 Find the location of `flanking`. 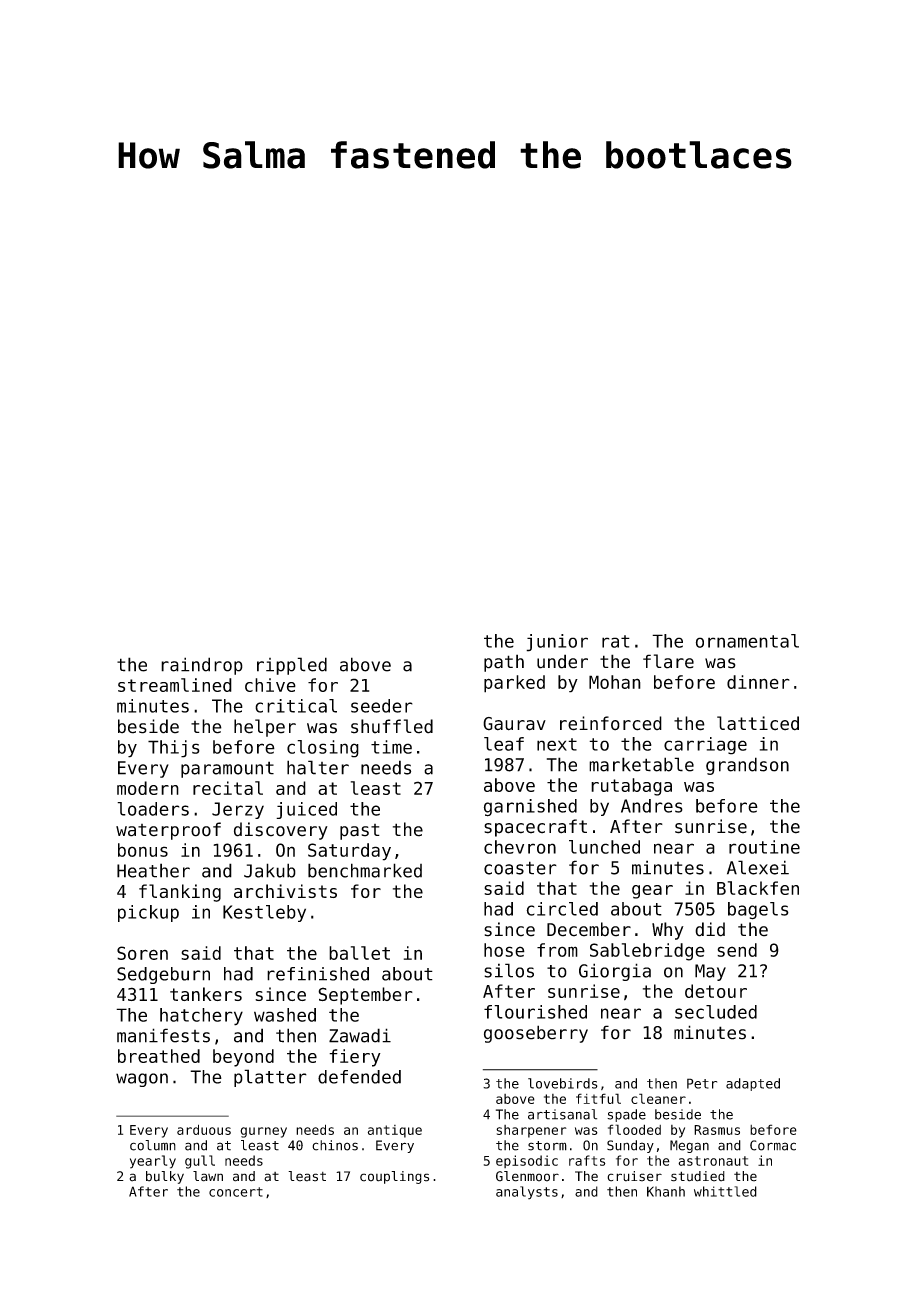

flanking is located at coordinates (180, 893).
